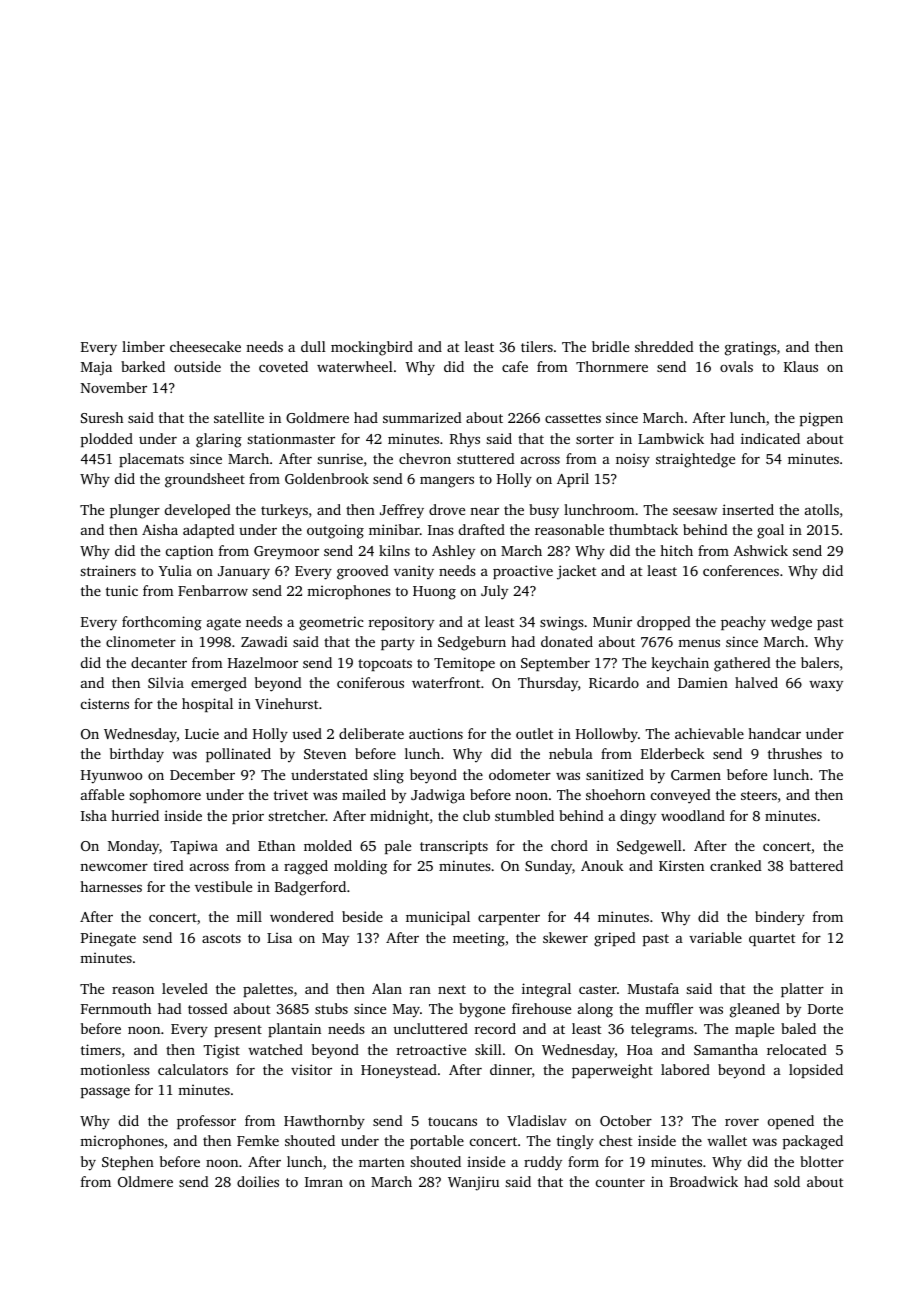  Describe the element at coordinates (452, 989) in the document. I see `next` at that location.
